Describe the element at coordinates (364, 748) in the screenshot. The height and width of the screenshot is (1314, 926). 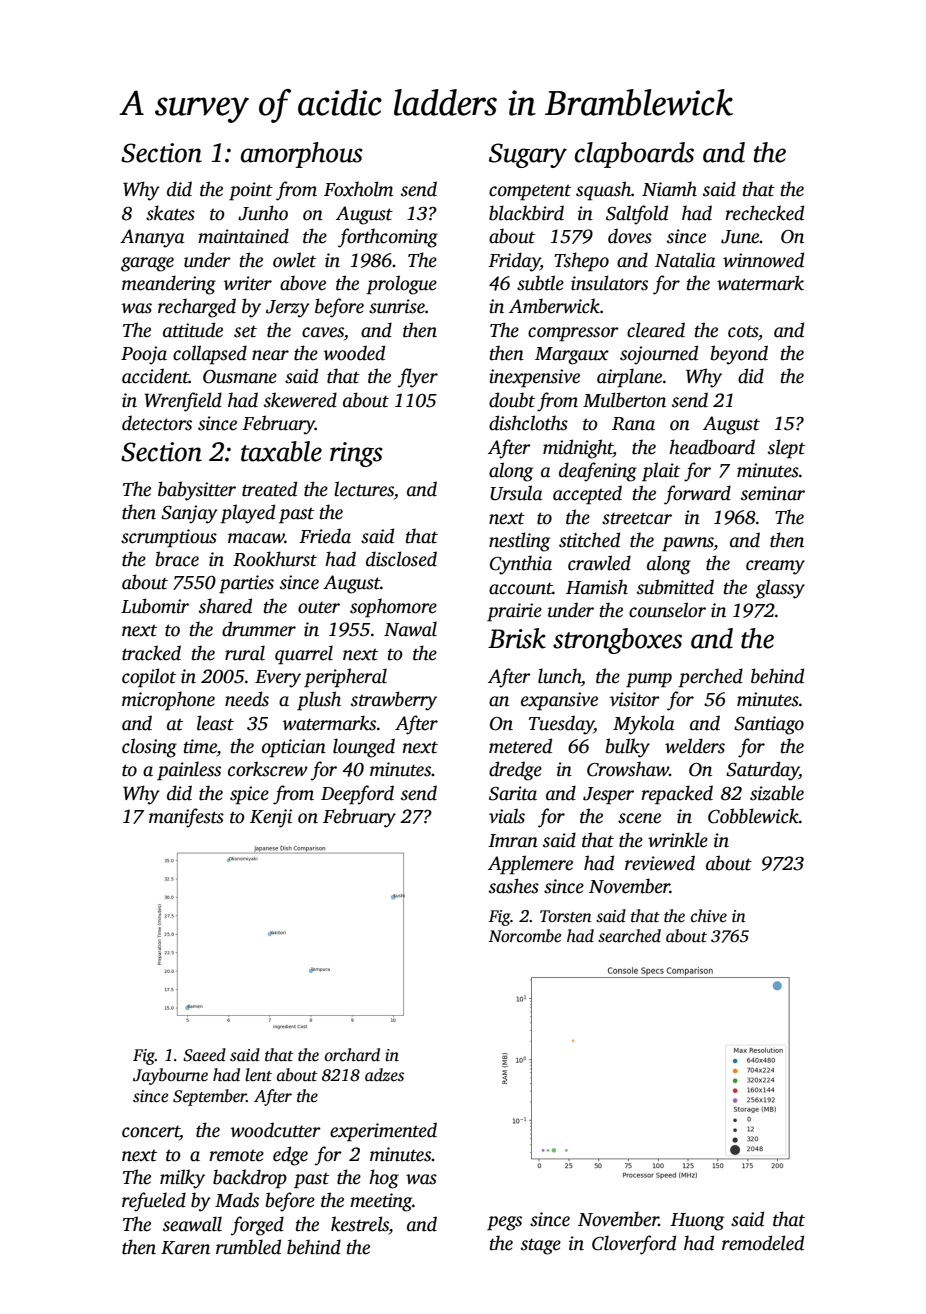
I see `lounged` at that location.
